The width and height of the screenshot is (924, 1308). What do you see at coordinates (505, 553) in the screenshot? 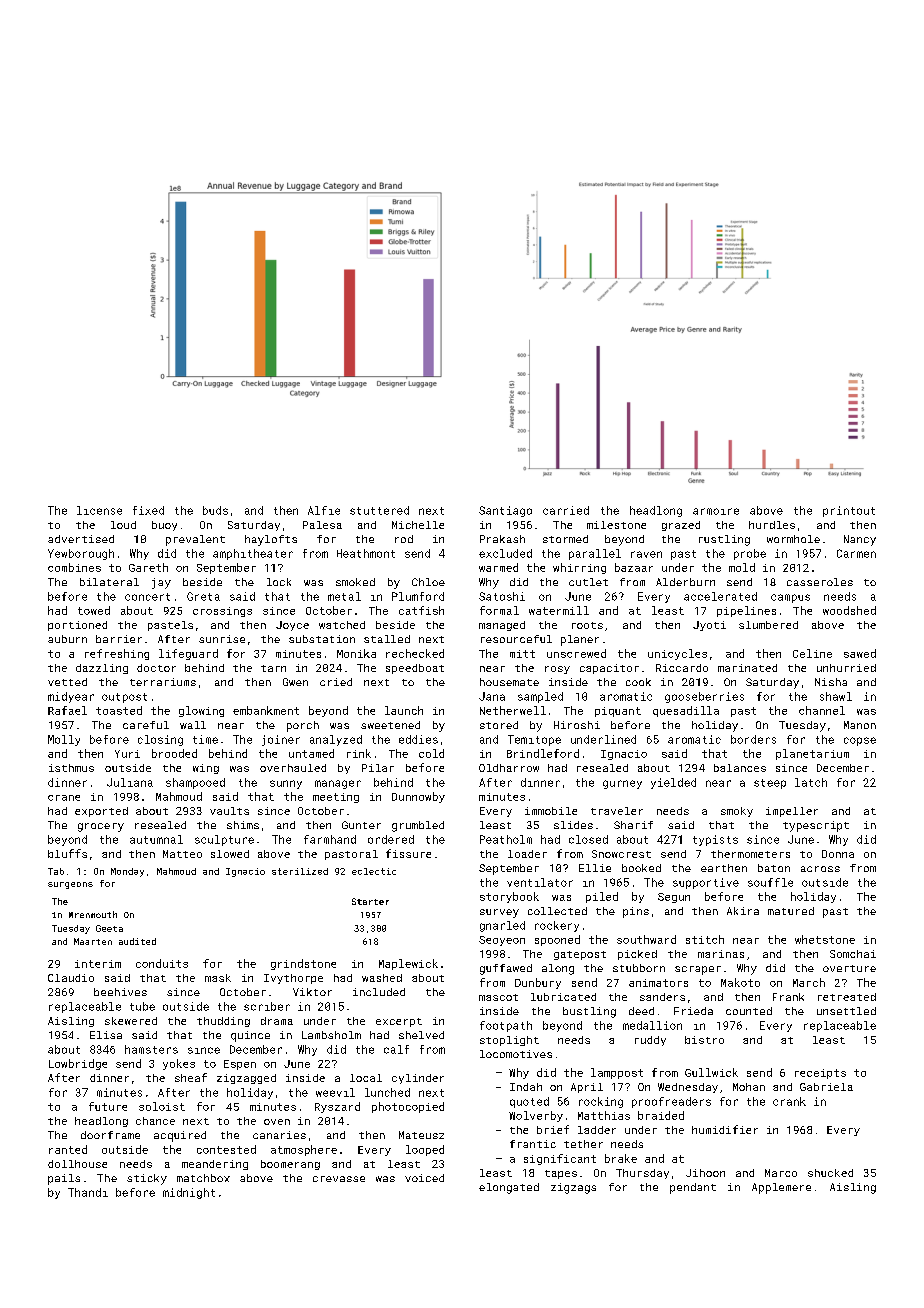
I see `excluded` at bounding box center [505, 553].
